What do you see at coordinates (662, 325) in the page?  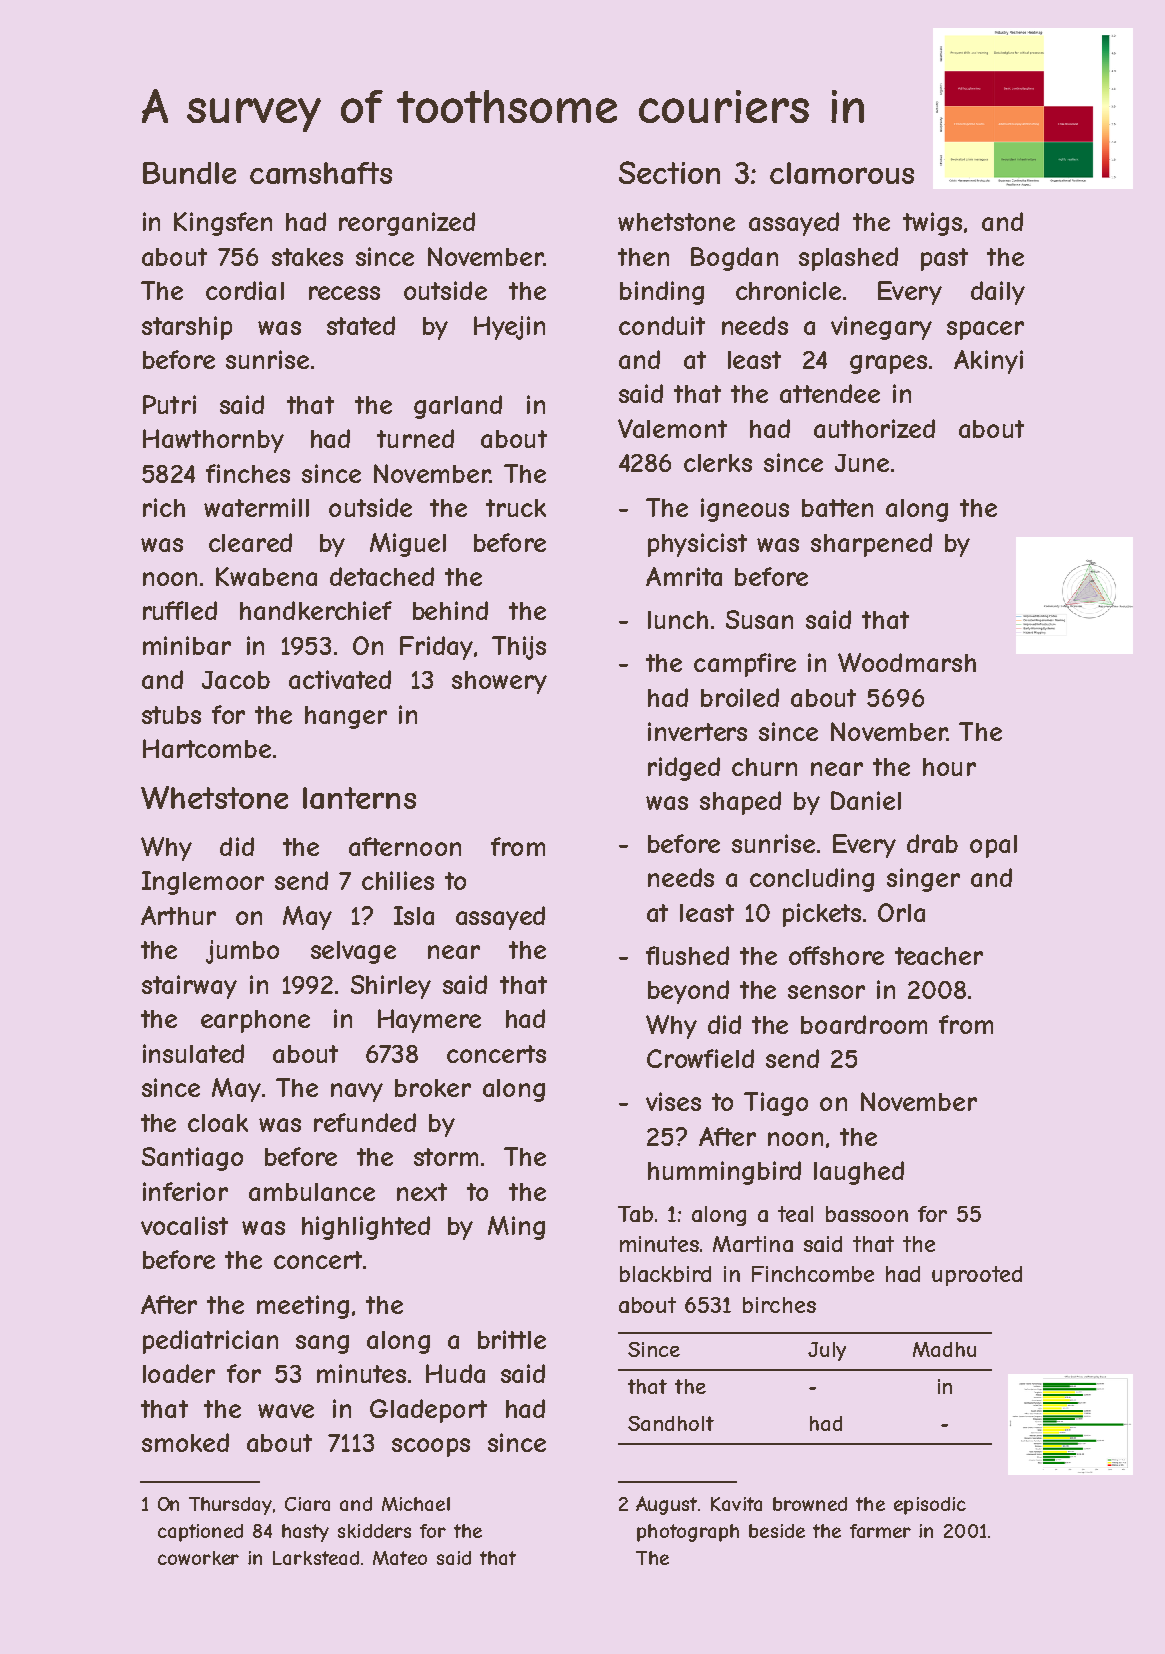 I see `conduit` at bounding box center [662, 325].
